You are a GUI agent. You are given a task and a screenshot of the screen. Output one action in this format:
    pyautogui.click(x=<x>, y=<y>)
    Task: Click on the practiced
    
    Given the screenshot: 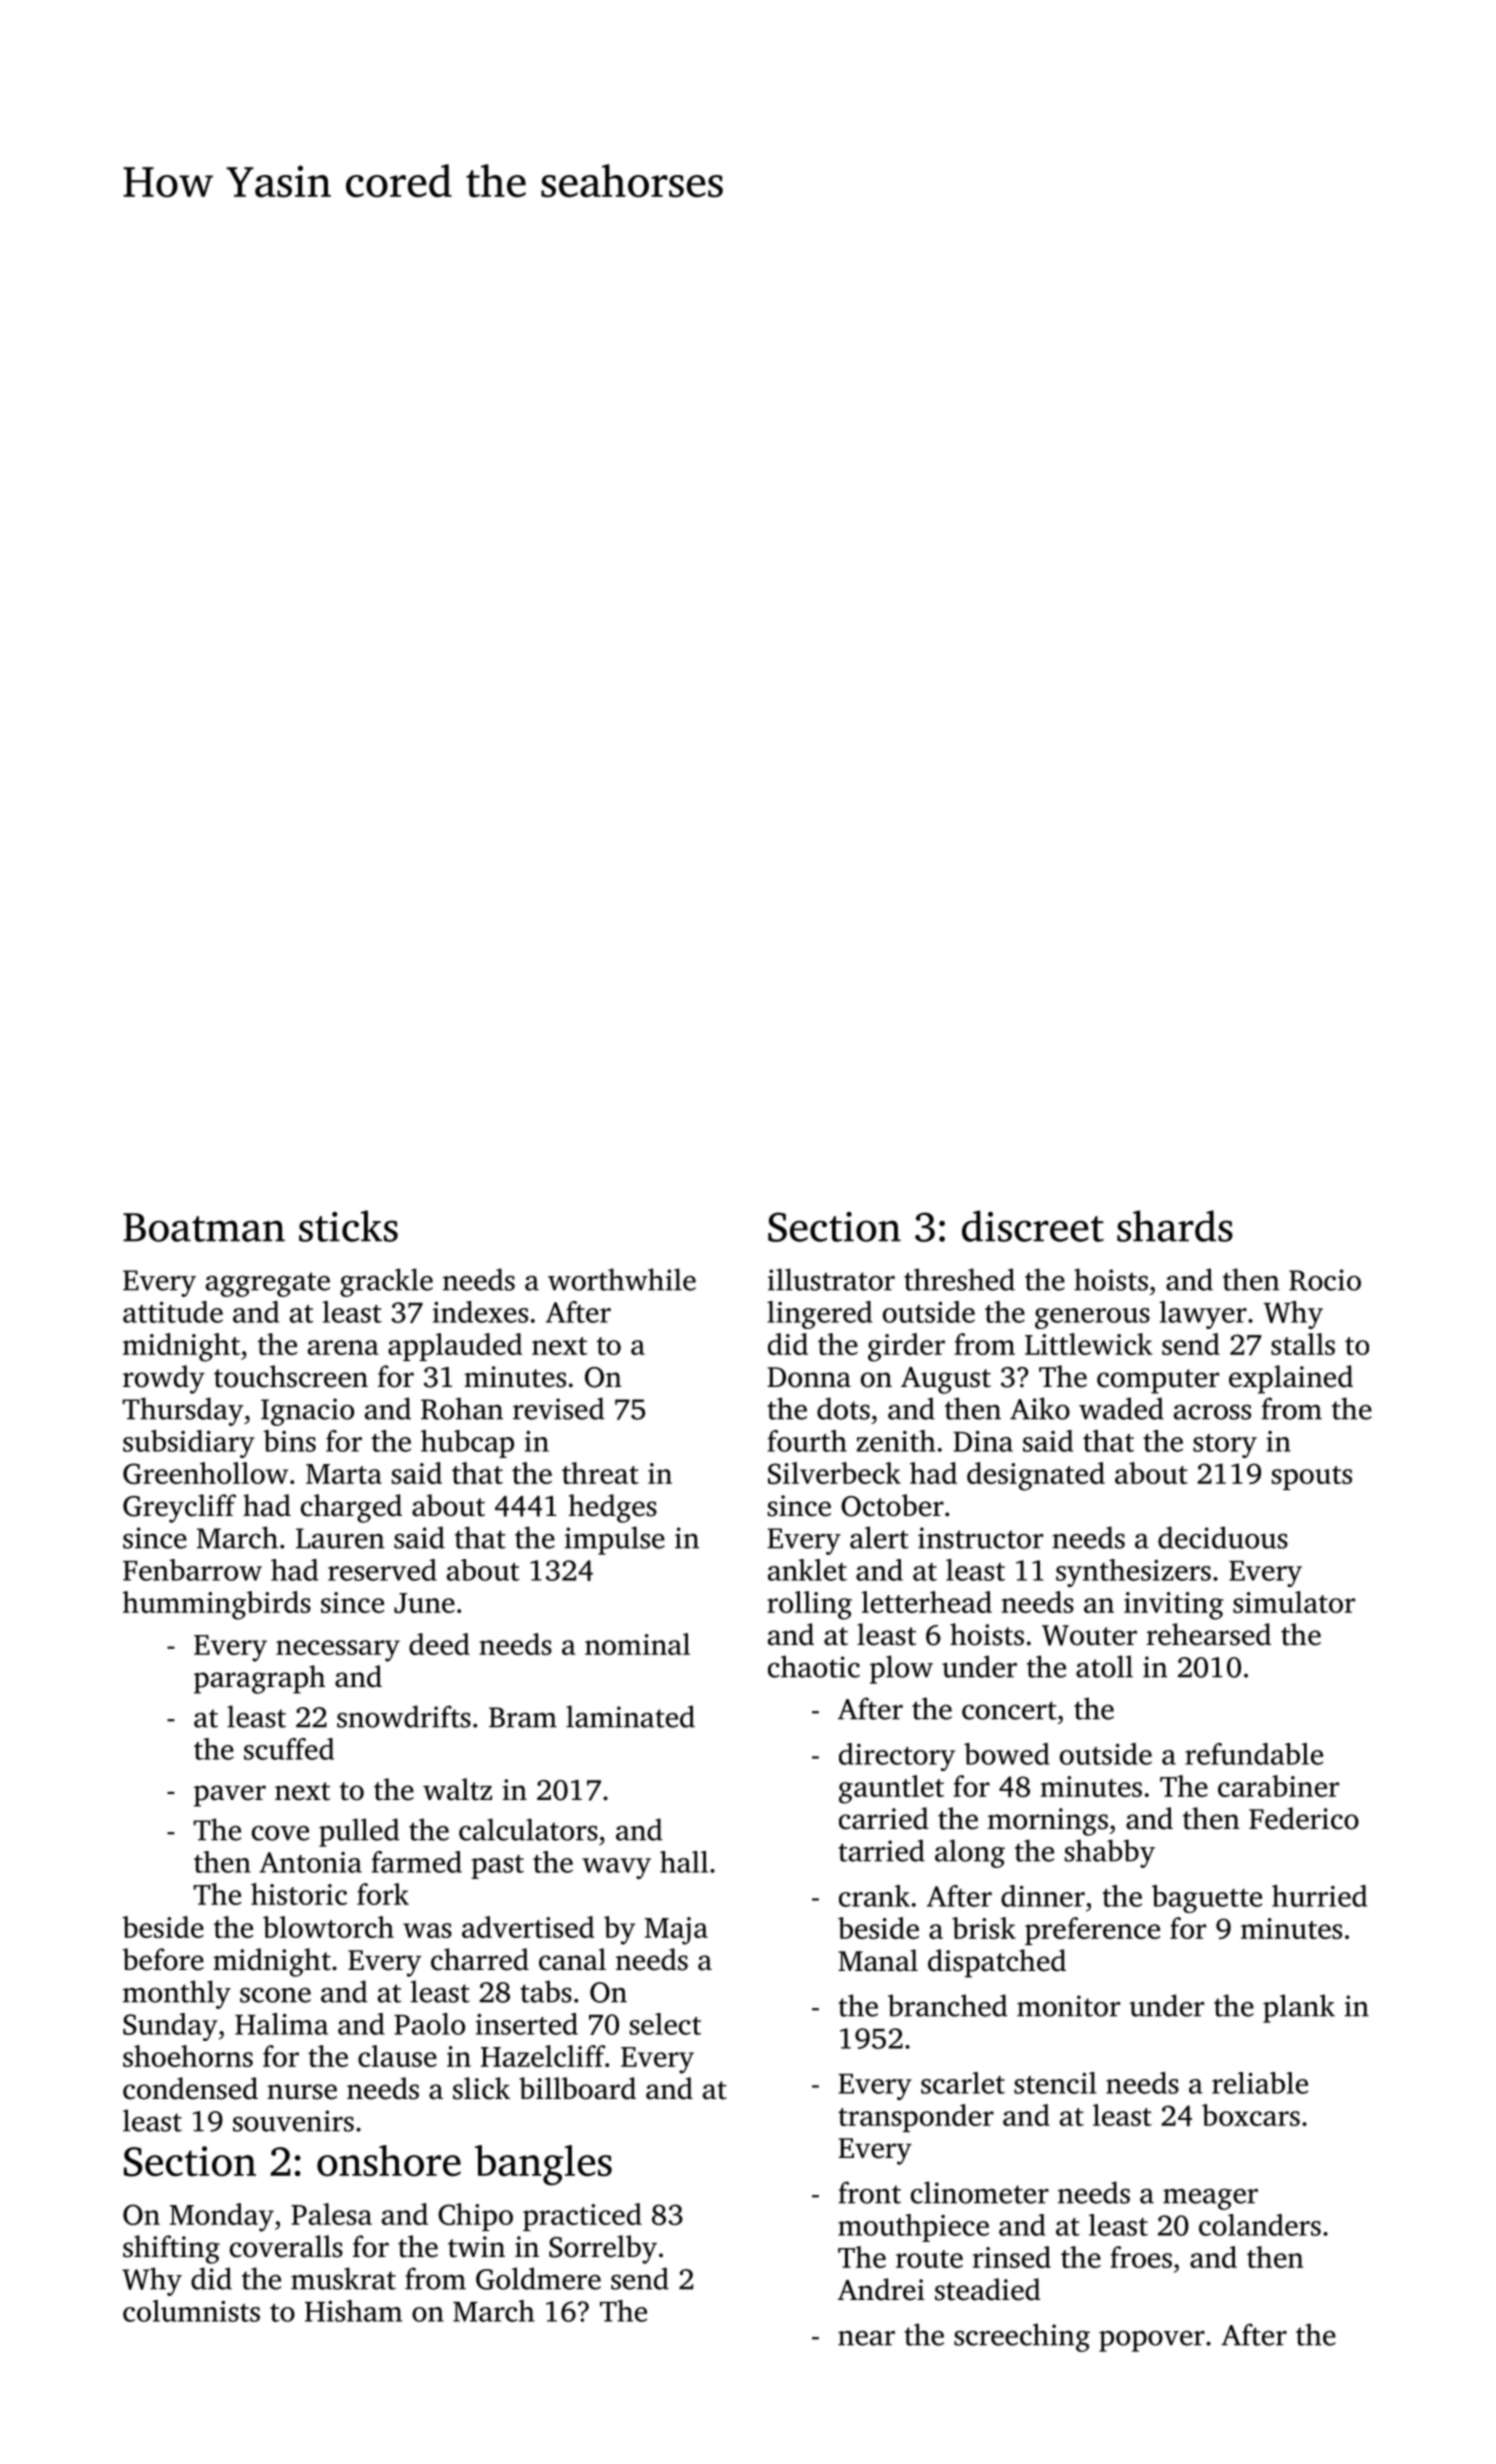 What is the action you would take?
    pyautogui.click(x=582, y=2217)
